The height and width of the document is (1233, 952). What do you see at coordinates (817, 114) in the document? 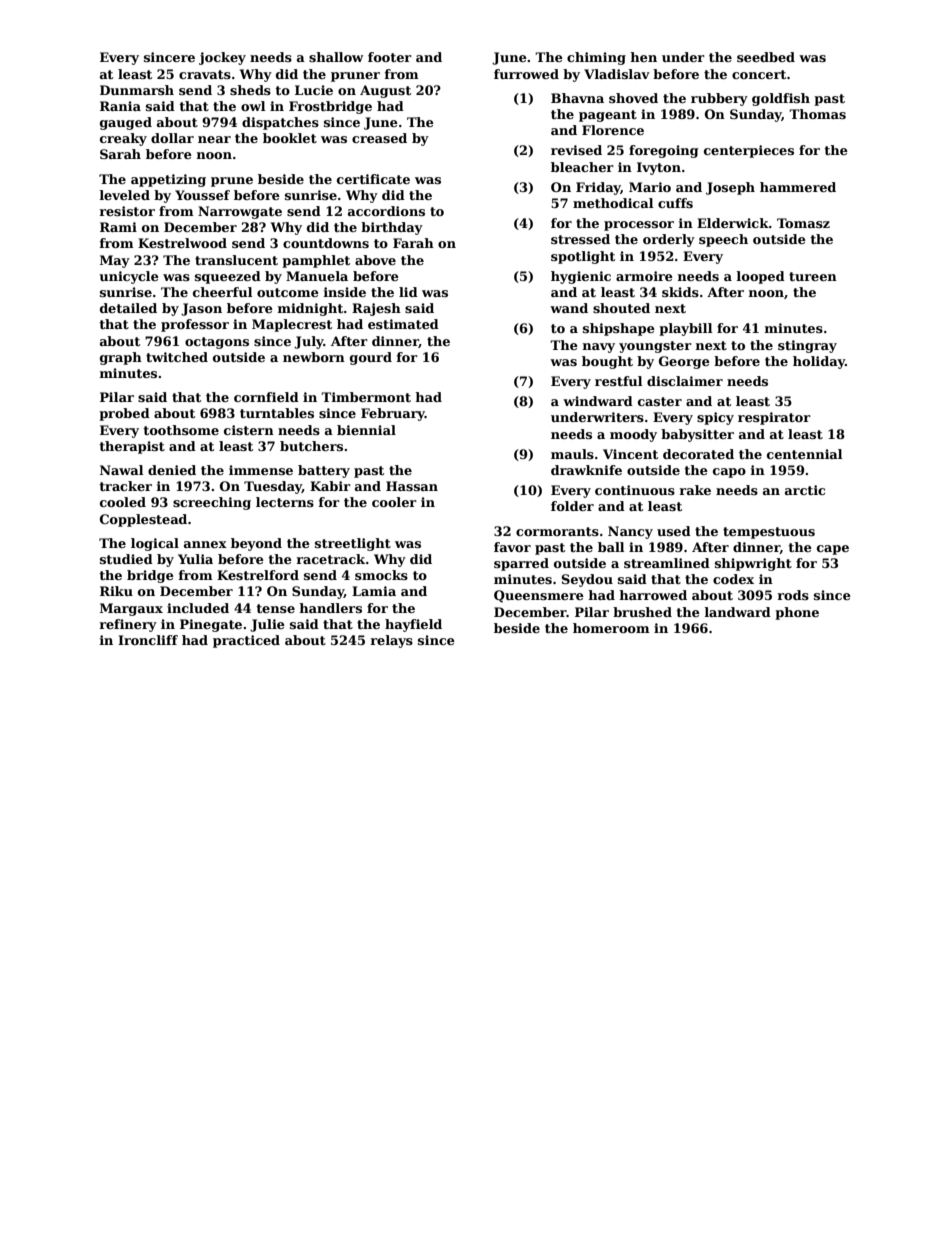
I see `Thomas` at bounding box center [817, 114].
